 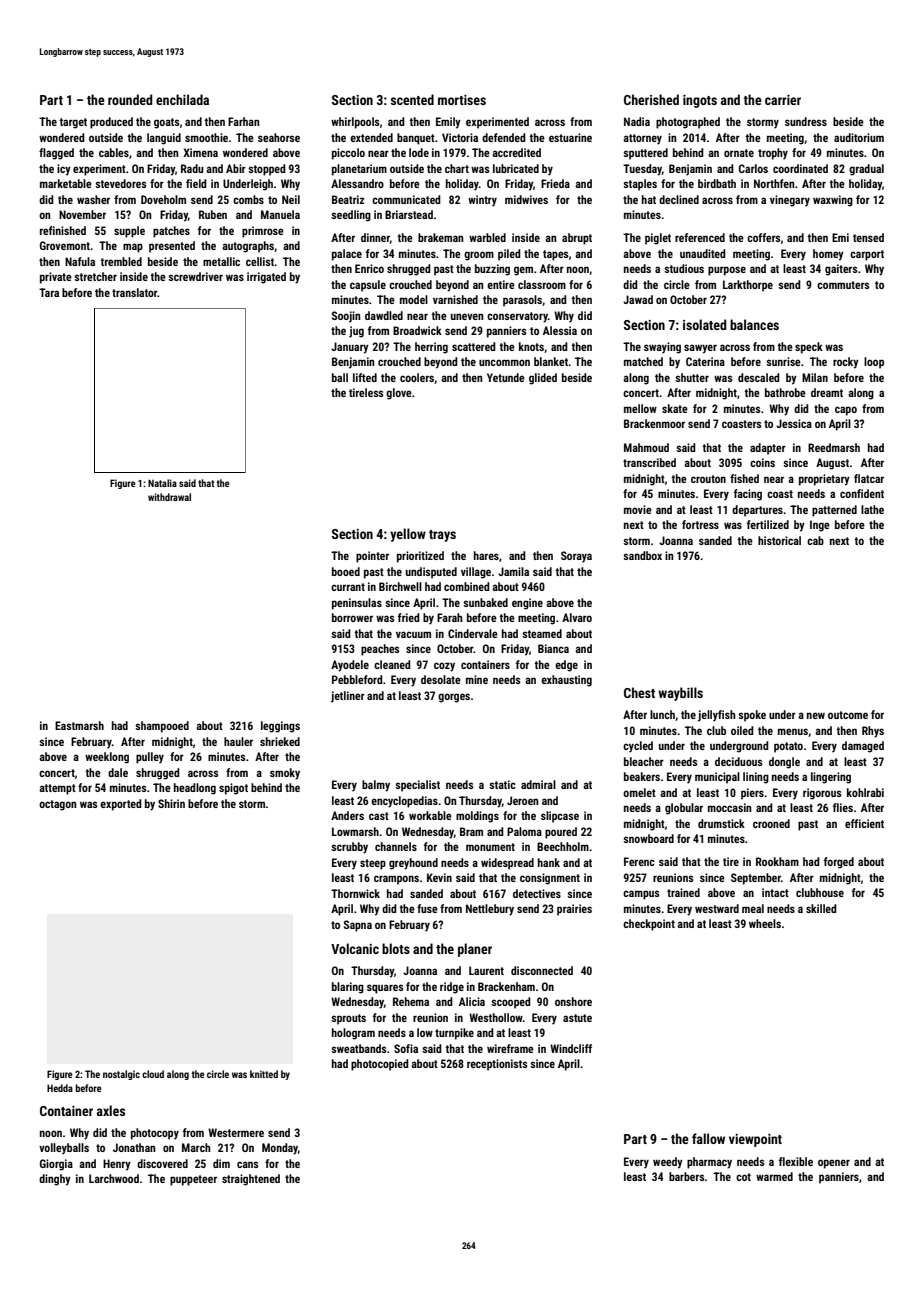 What do you see at coordinates (57, 789) in the image?
I see `attempt` at bounding box center [57, 789].
